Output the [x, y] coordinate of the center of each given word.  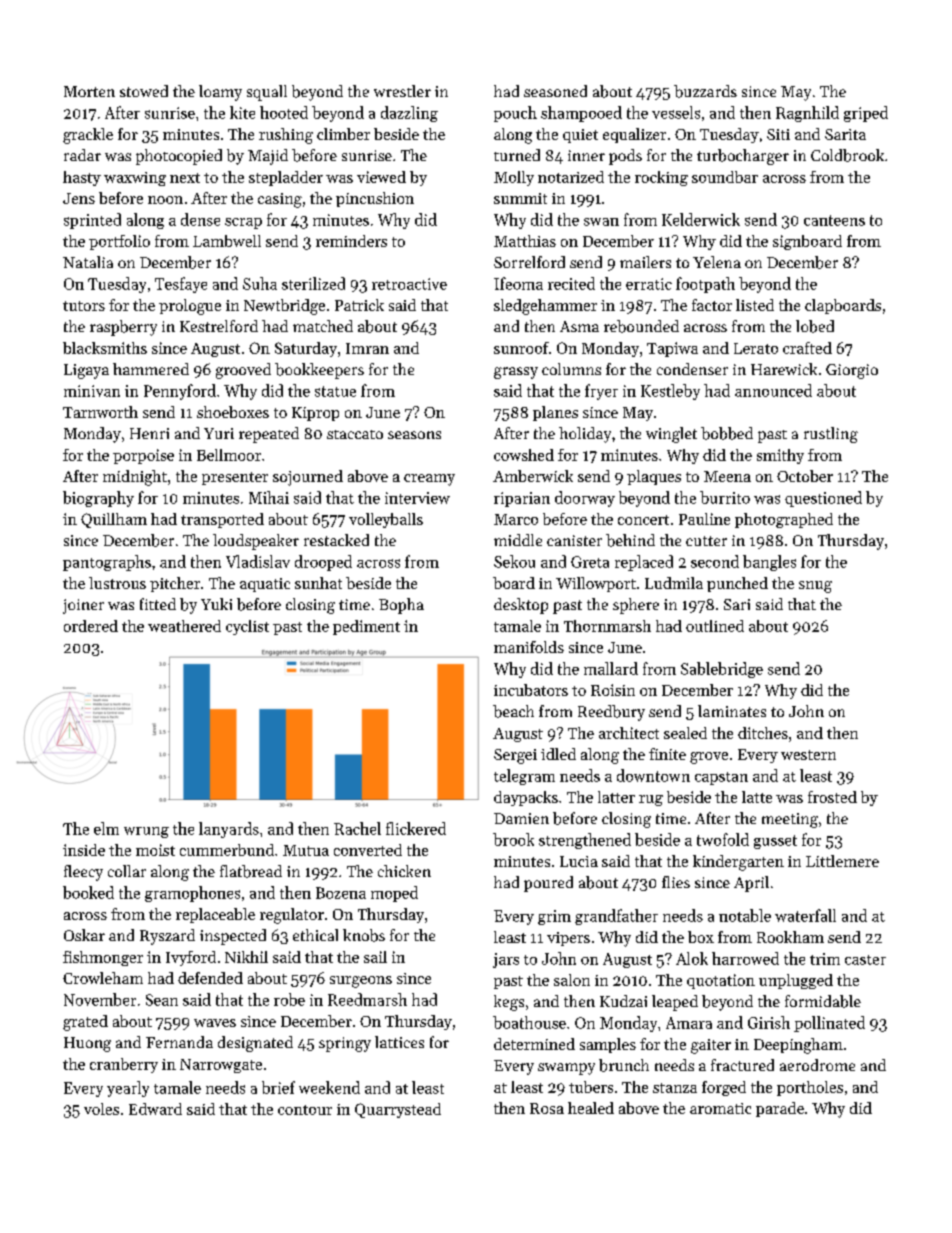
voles [101, 1109]
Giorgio [852, 371]
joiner [83, 606]
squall [267, 93]
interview [417, 498]
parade [780, 1109]
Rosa [547, 1108]
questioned [823, 499]
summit [520, 198]
